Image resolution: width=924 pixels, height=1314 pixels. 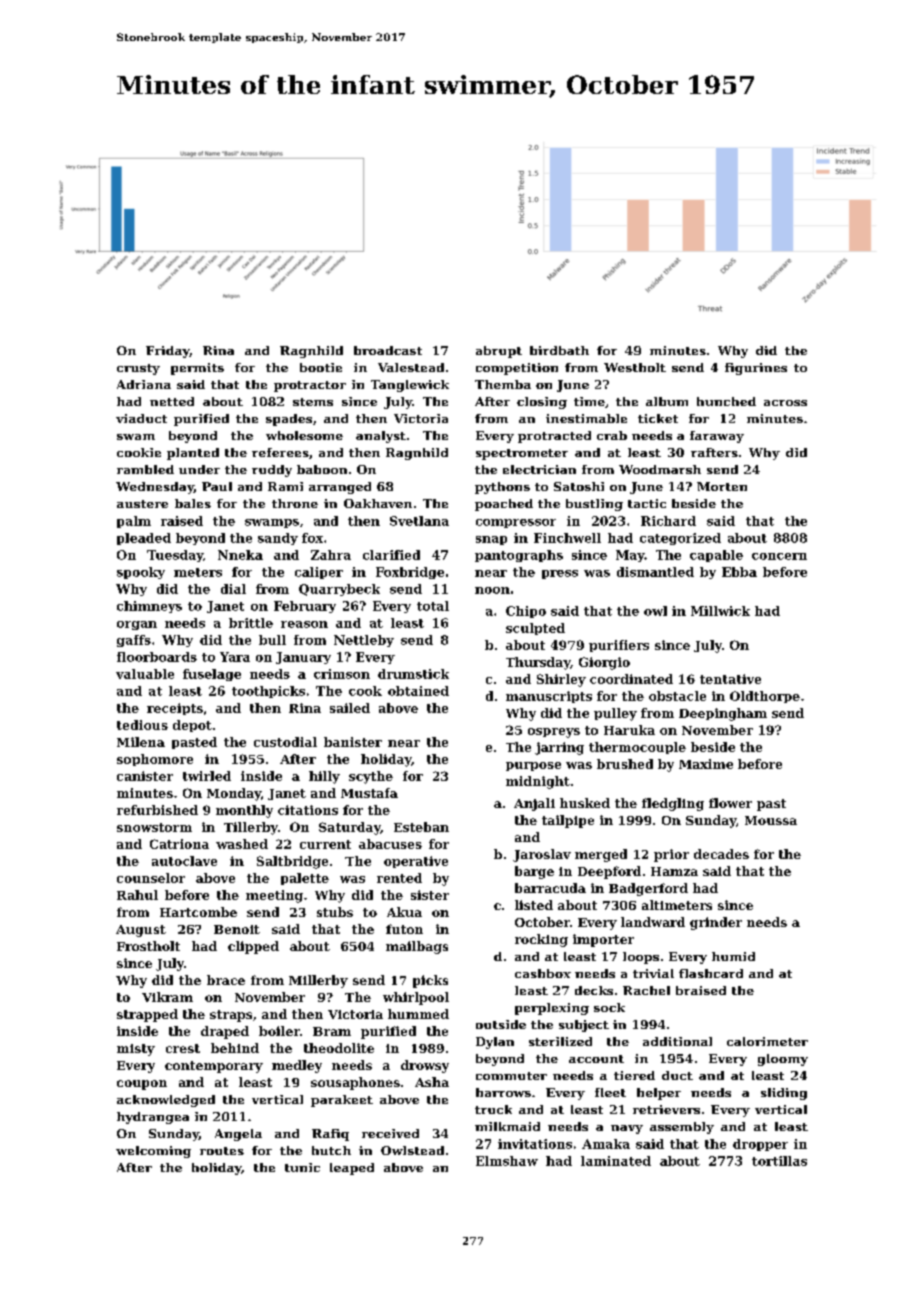 What do you see at coordinates (147, 1015) in the screenshot?
I see `strapped` at bounding box center [147, 1015].
